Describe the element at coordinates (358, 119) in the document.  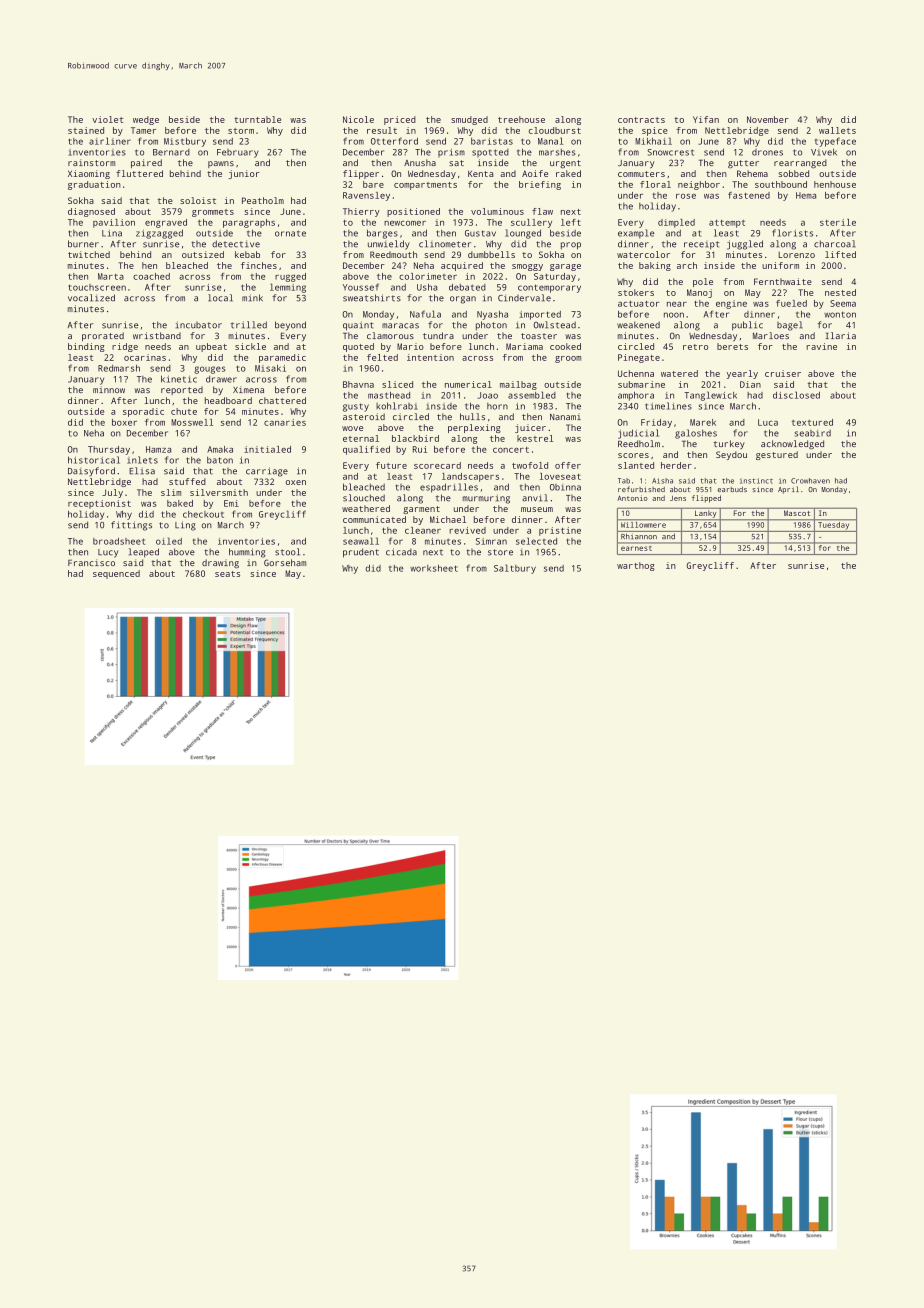
I see `Nicole` at that location.
